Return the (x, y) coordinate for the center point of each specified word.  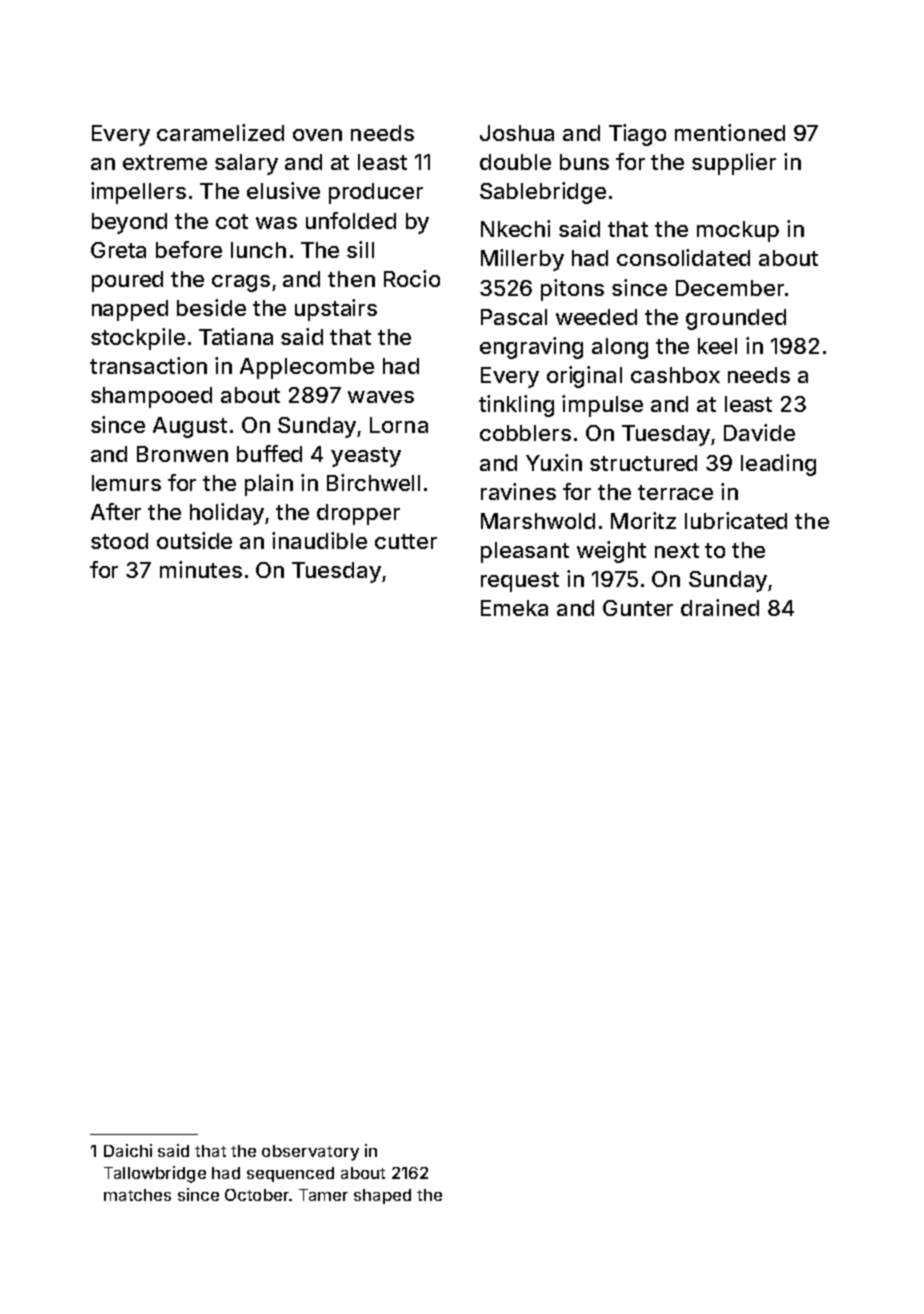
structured (643, 463)
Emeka (514, 608)
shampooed (151, 397)
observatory (310, 1153)
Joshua (517, 133)
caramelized (220, 132)
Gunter (638, 608)
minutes (201, 569)
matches (137, 1195)
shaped (382, 1196)
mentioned (730, 132)
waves (381, 397)
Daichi (128, 1150)
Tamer (323, 1195)
